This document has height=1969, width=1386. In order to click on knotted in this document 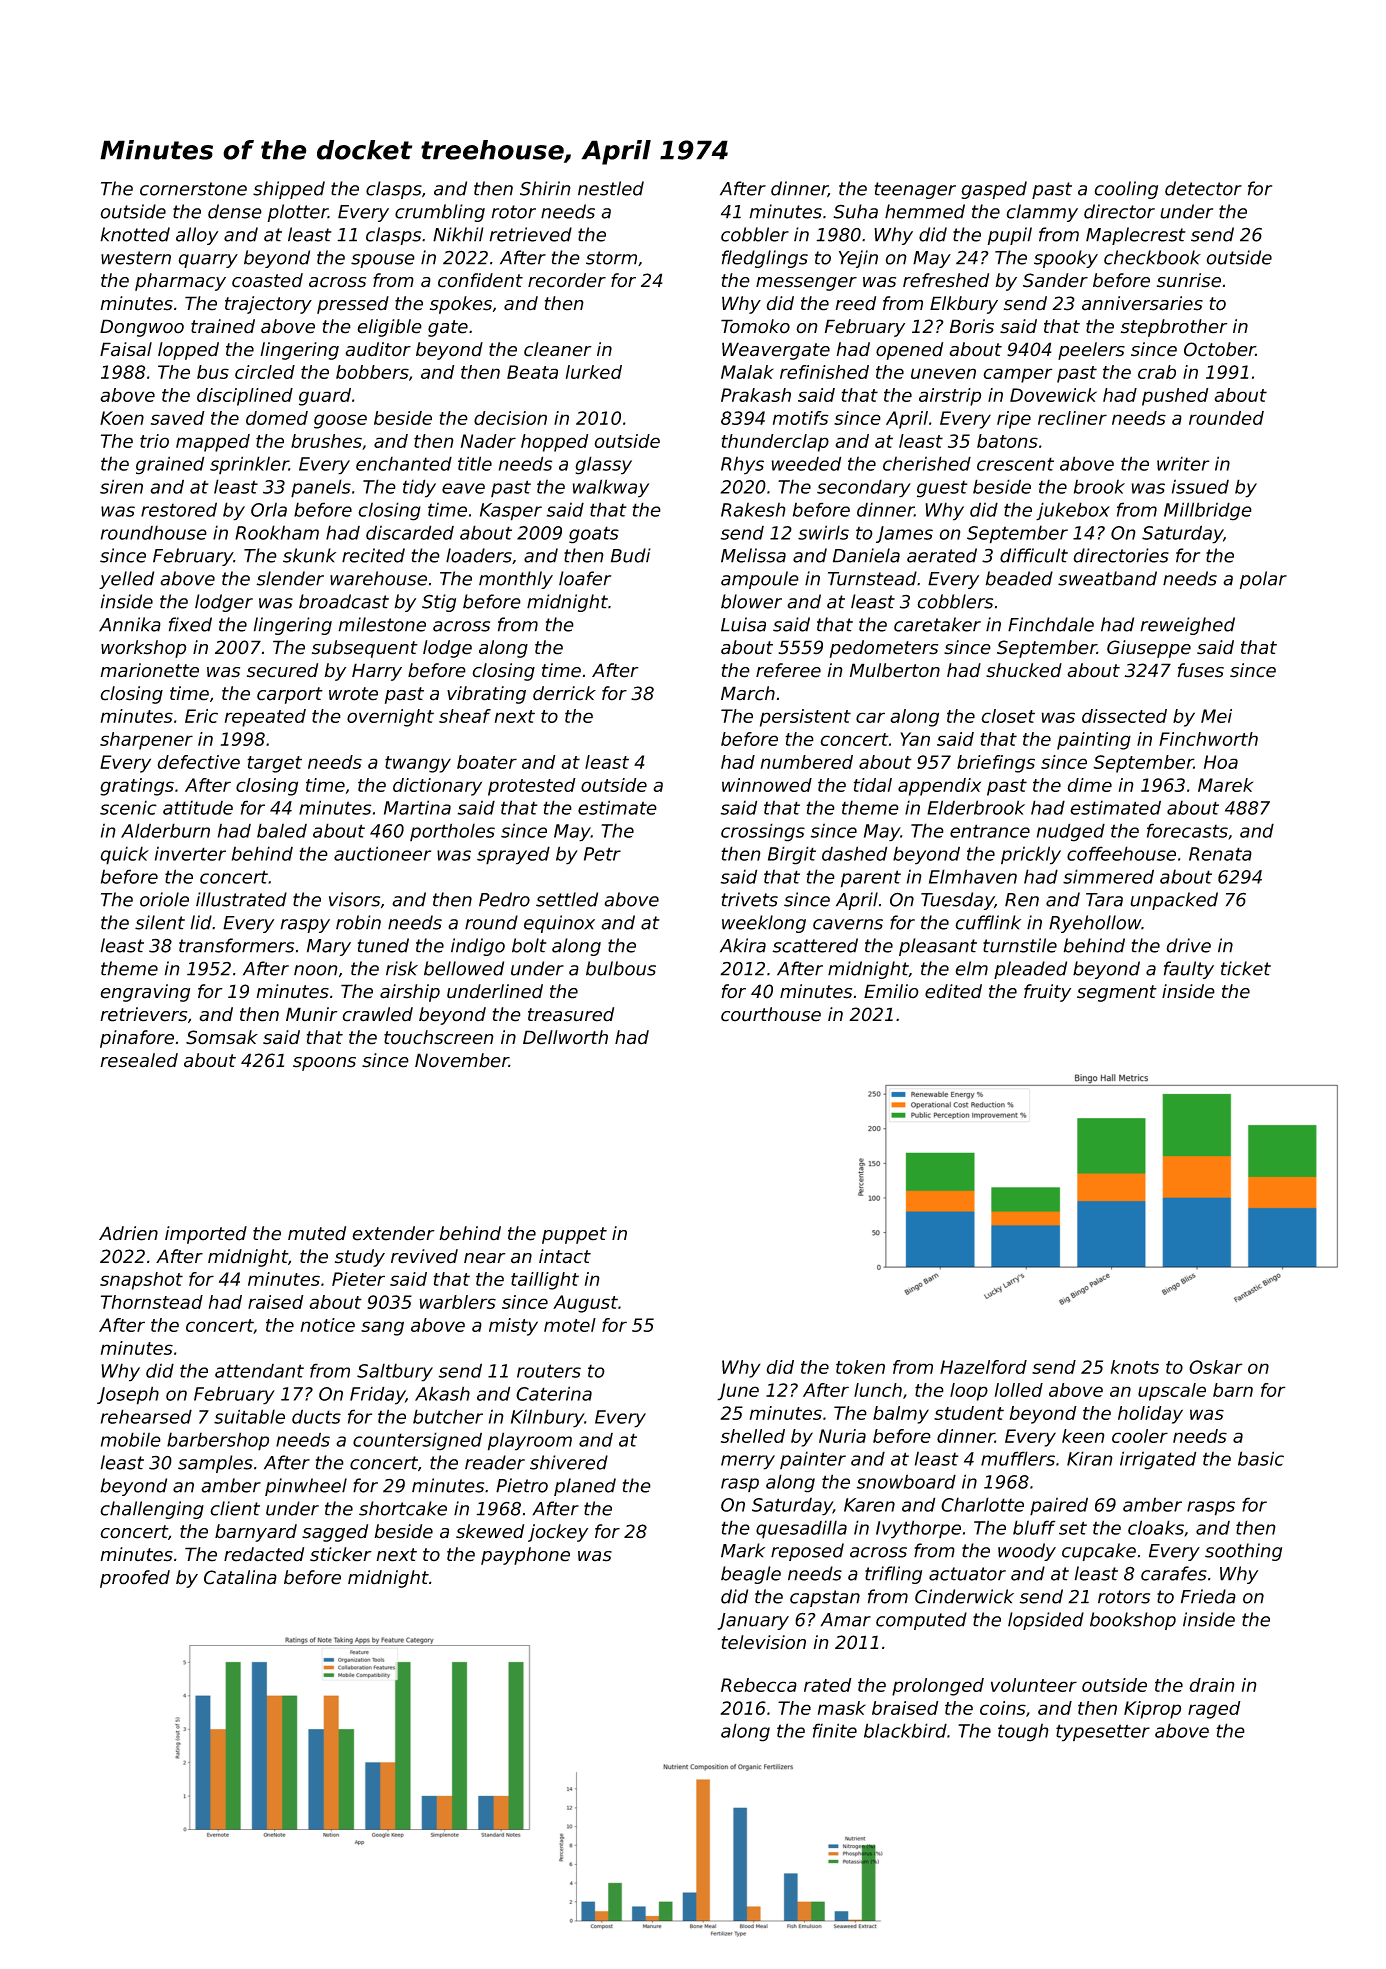, I will do `click(135, 234)`.
